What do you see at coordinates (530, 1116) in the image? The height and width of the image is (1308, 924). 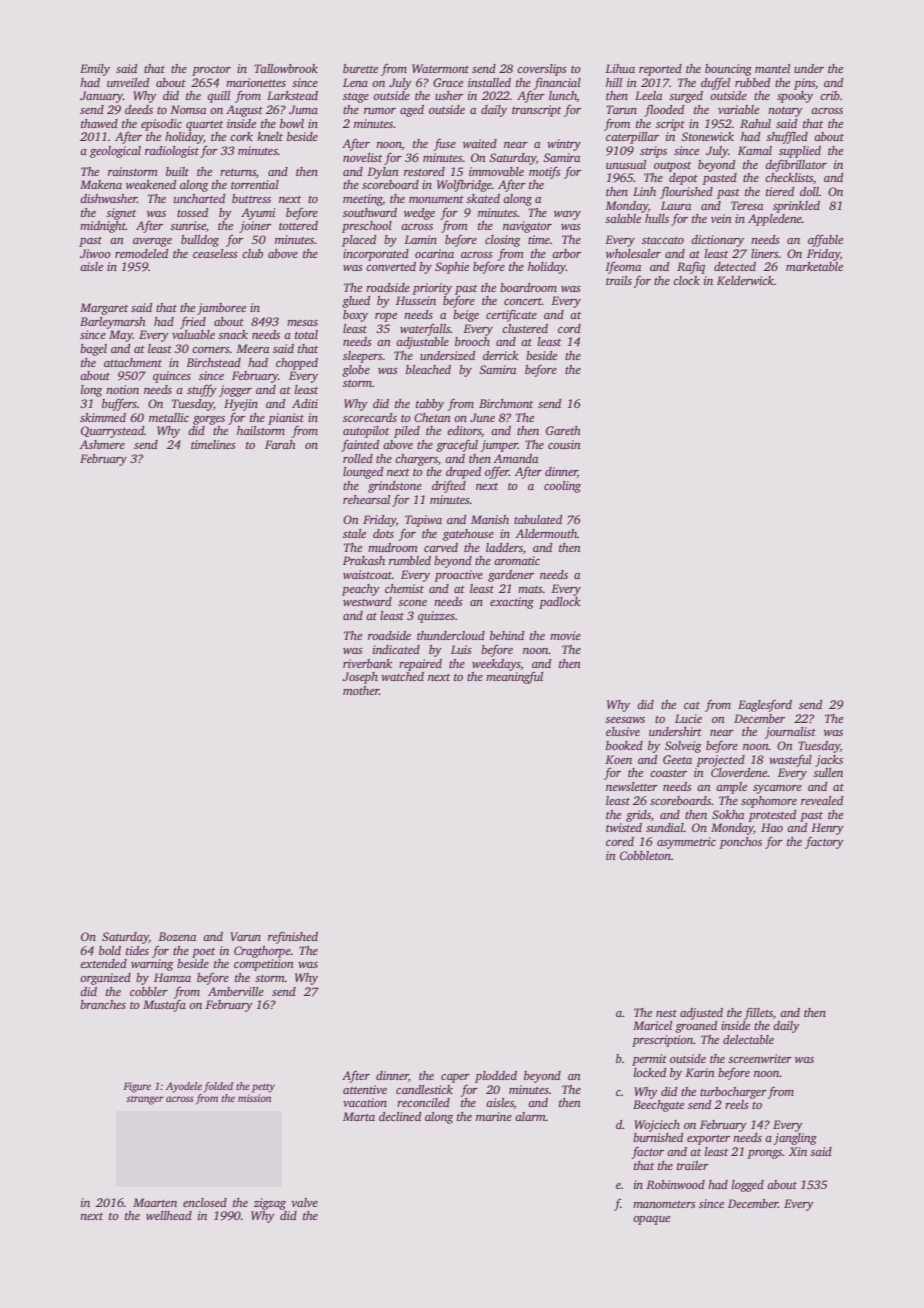 I see `alarm` at bounding box center [530, 1116].
